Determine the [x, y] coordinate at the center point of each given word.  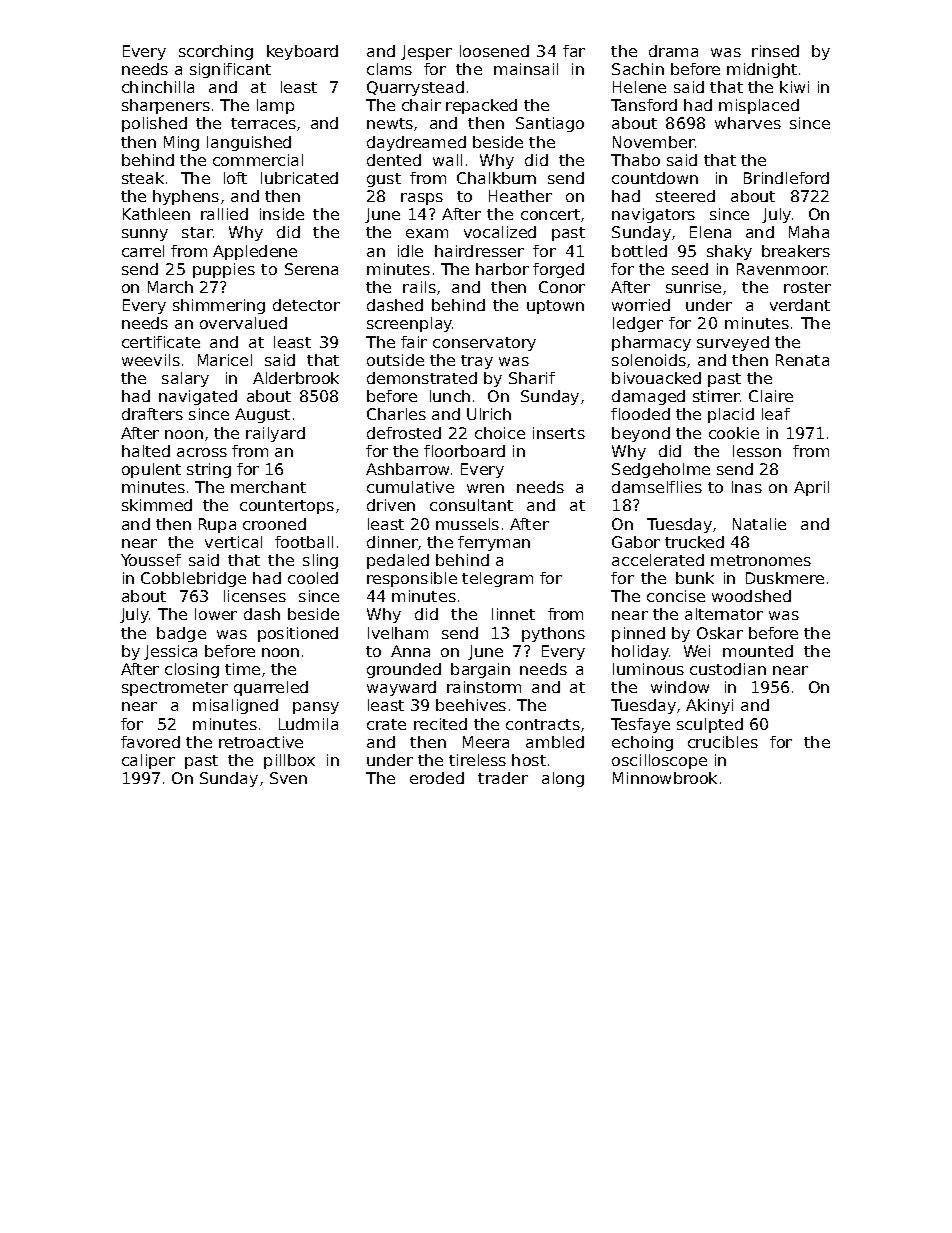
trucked [694, 542]
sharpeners [166, 106]
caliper [148, 761]
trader [503, 778]
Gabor [636, 542]
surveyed [733, 343]
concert [550, 214]
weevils [151, 360]
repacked [481, 106]
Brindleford [786, 178]
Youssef [151, 560]
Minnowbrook [665, 778]
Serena [311, 269]
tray [477, 362]
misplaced [759, 106]
